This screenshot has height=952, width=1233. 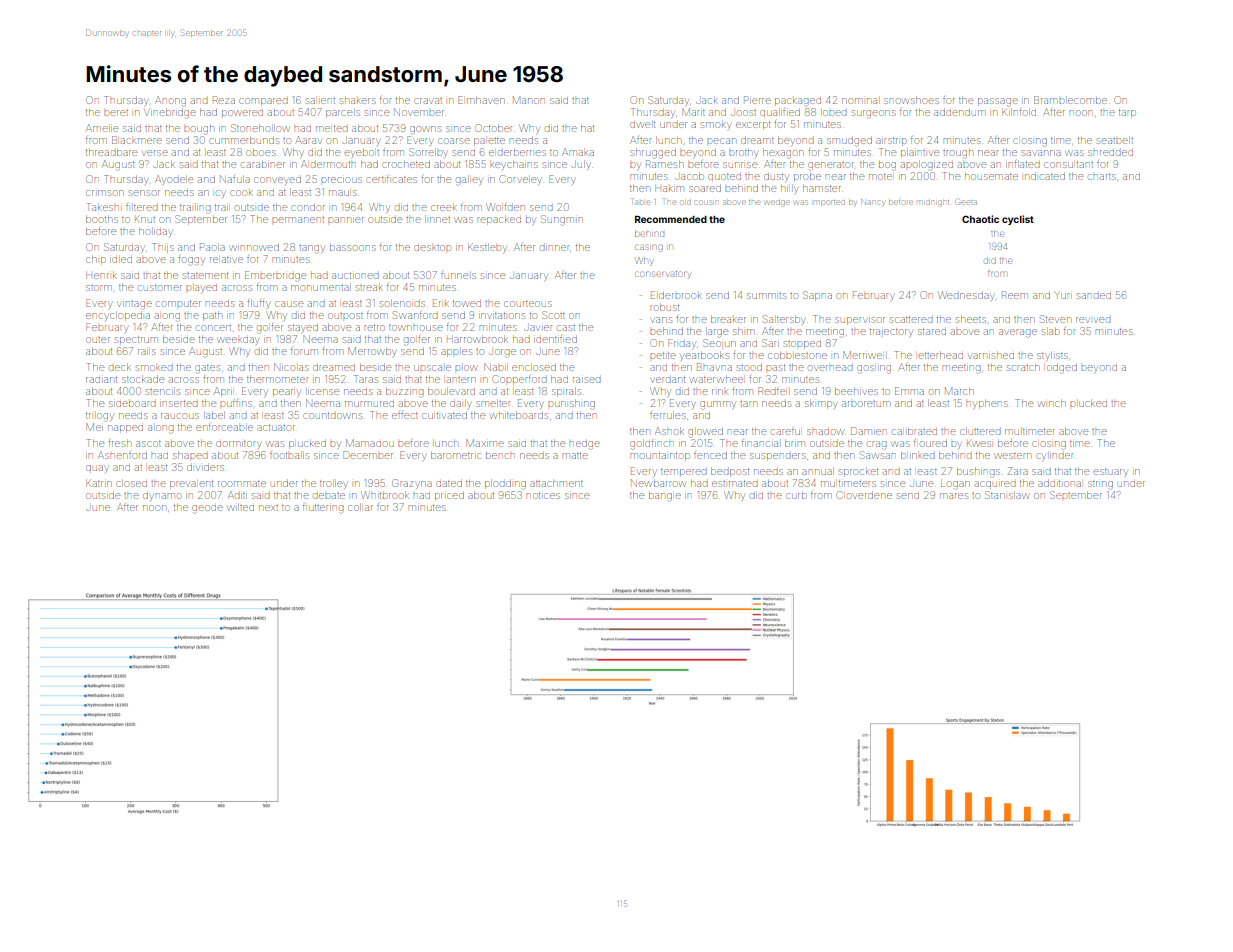 What do you see at coordinates (693, 112) in the screenshot?
I see `Marit` at bounding box center [693, 112].
